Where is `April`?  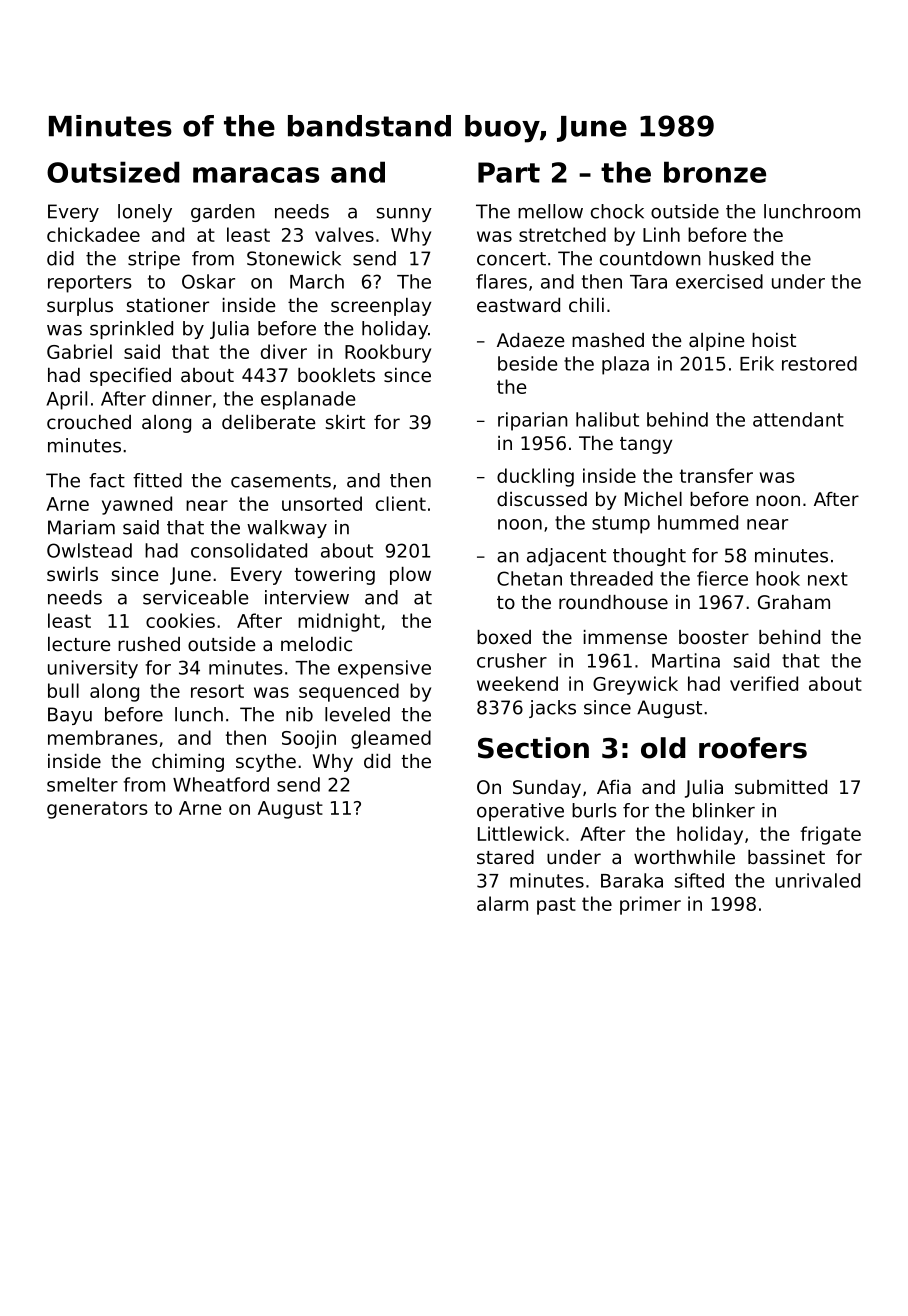
April is located at coordinates (66, 400).
